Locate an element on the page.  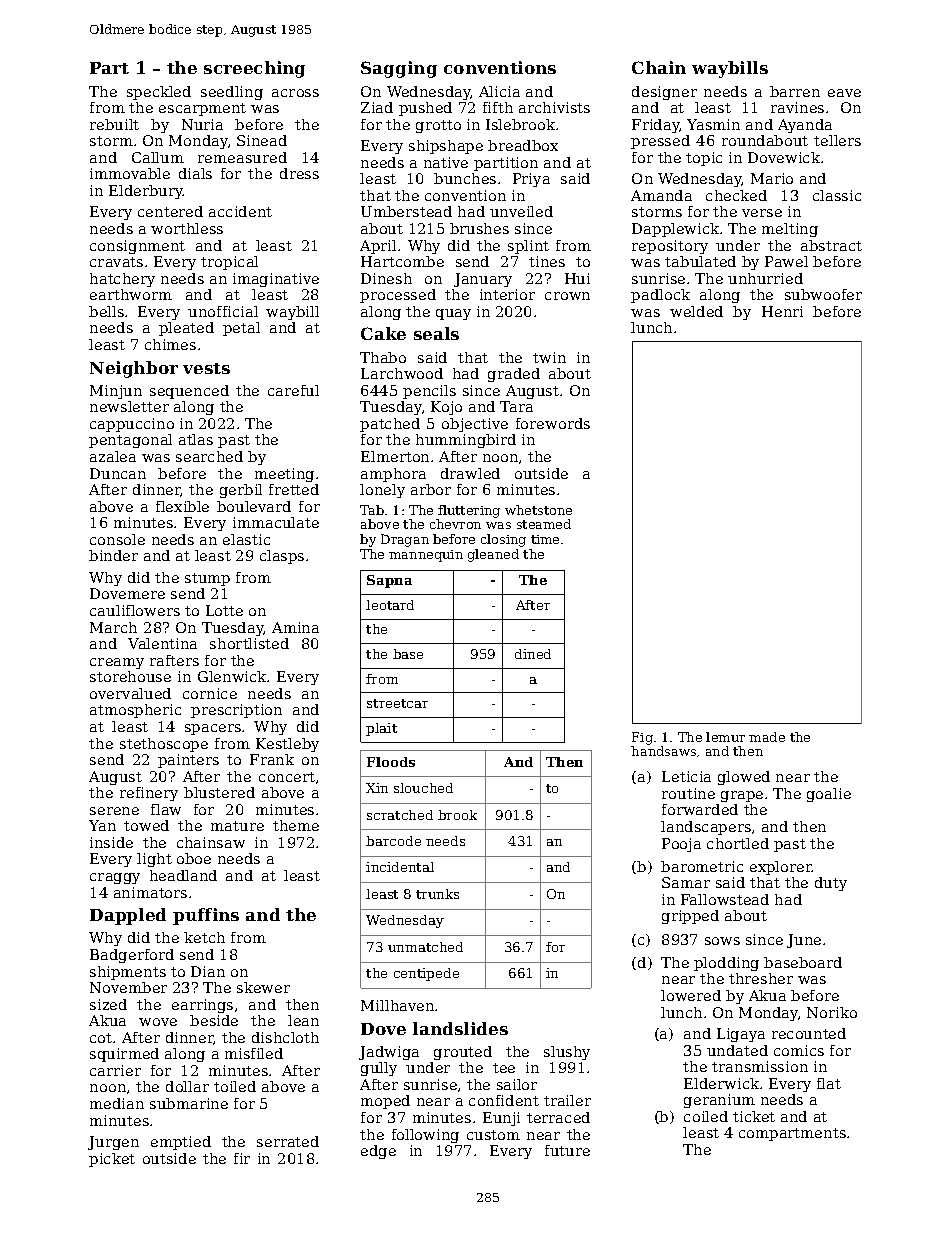
Eunji is located at coordinates (501, 1119).
